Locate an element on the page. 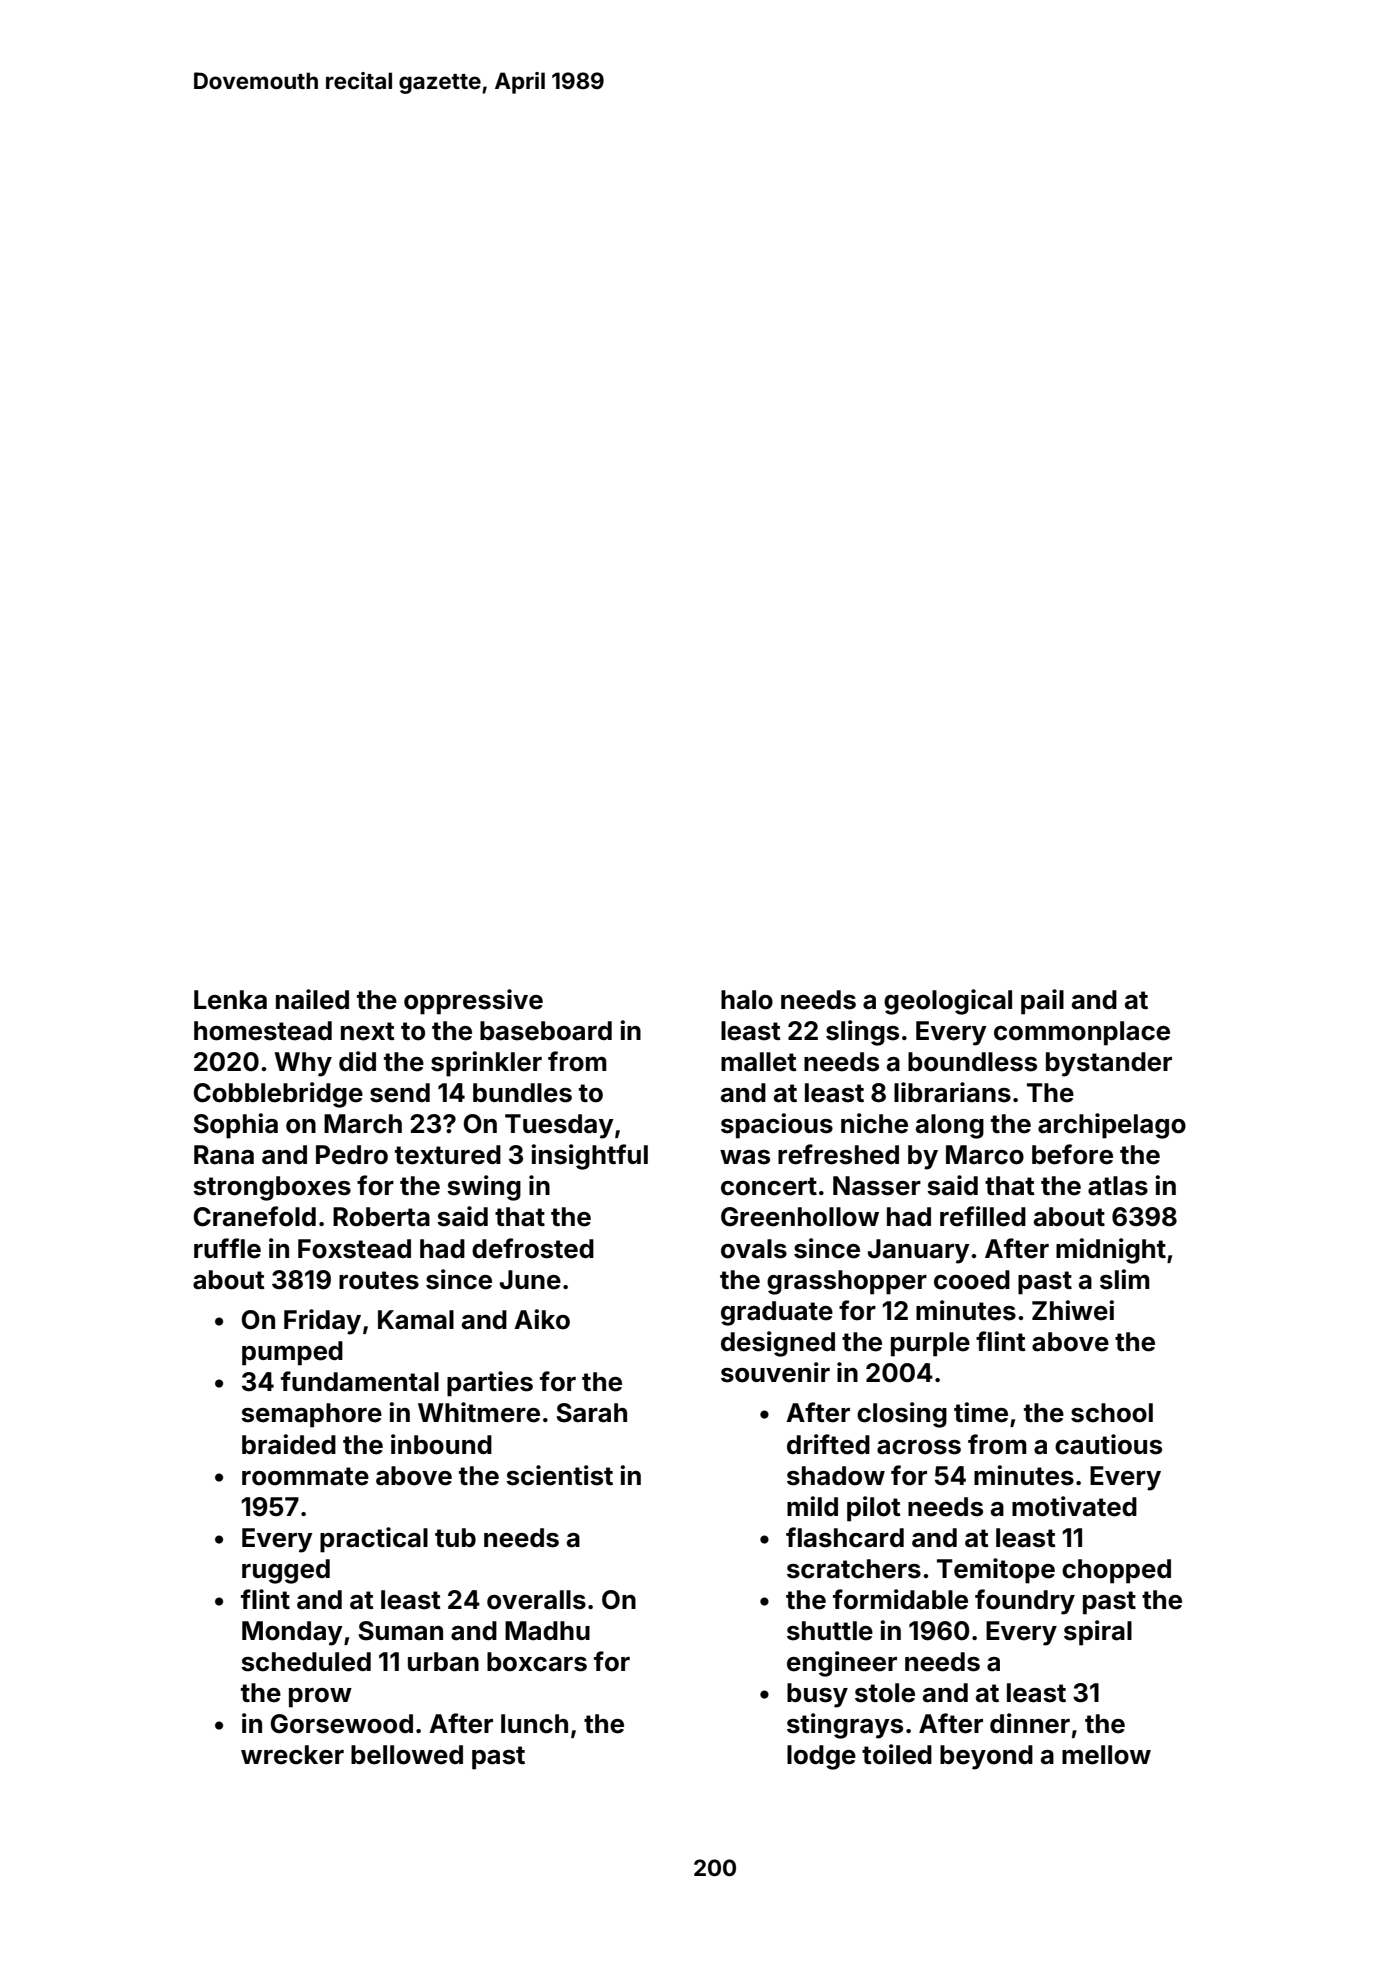  slim is located at coordinates (1125, 1279).
